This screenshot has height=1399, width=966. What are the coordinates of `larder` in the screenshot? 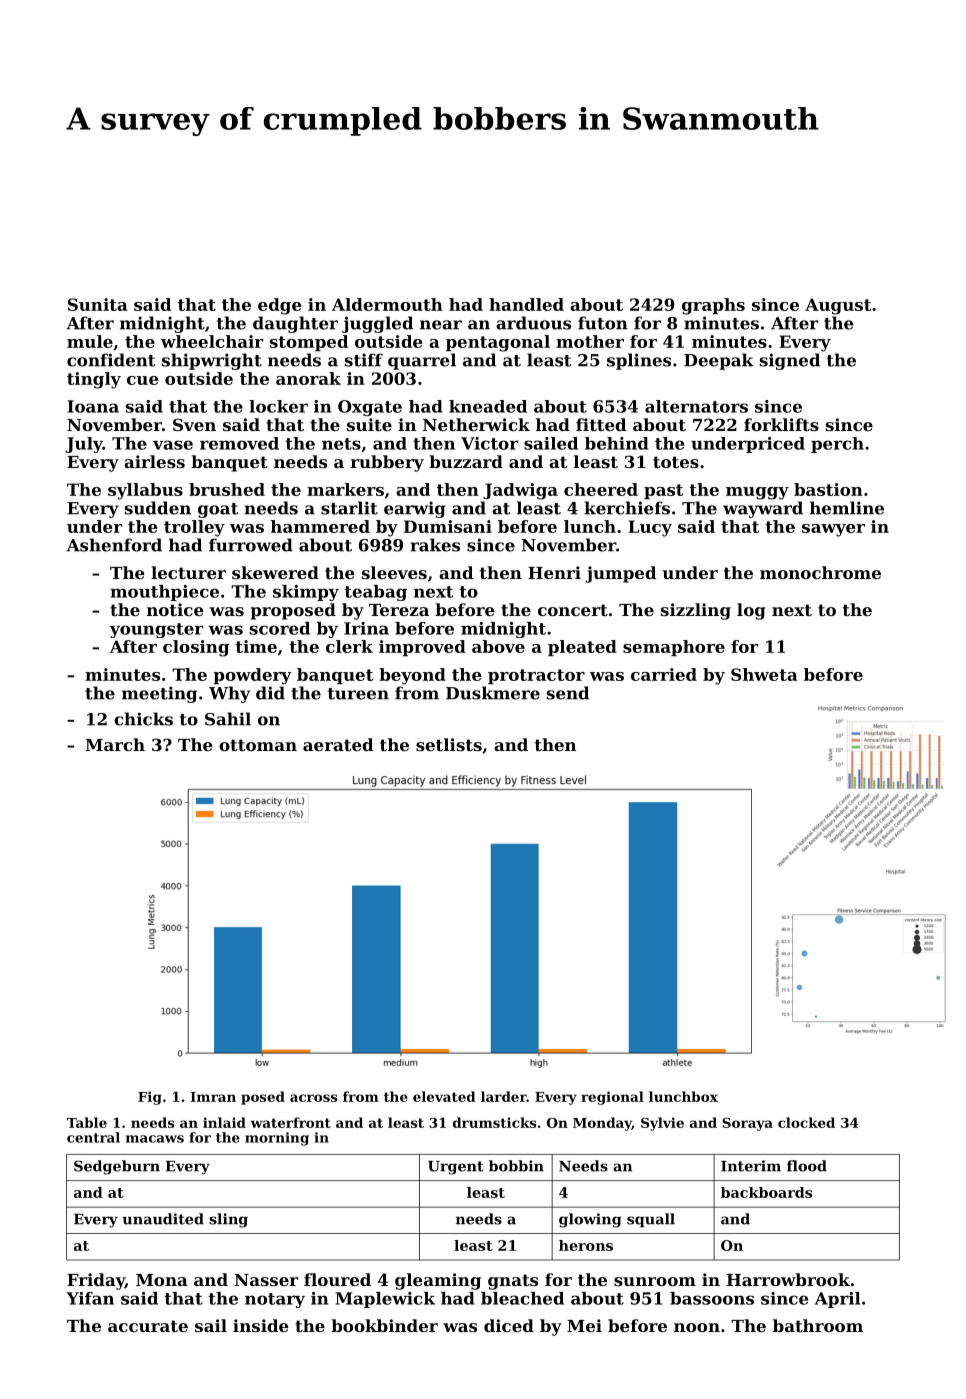 It's located at (503, 1096).
